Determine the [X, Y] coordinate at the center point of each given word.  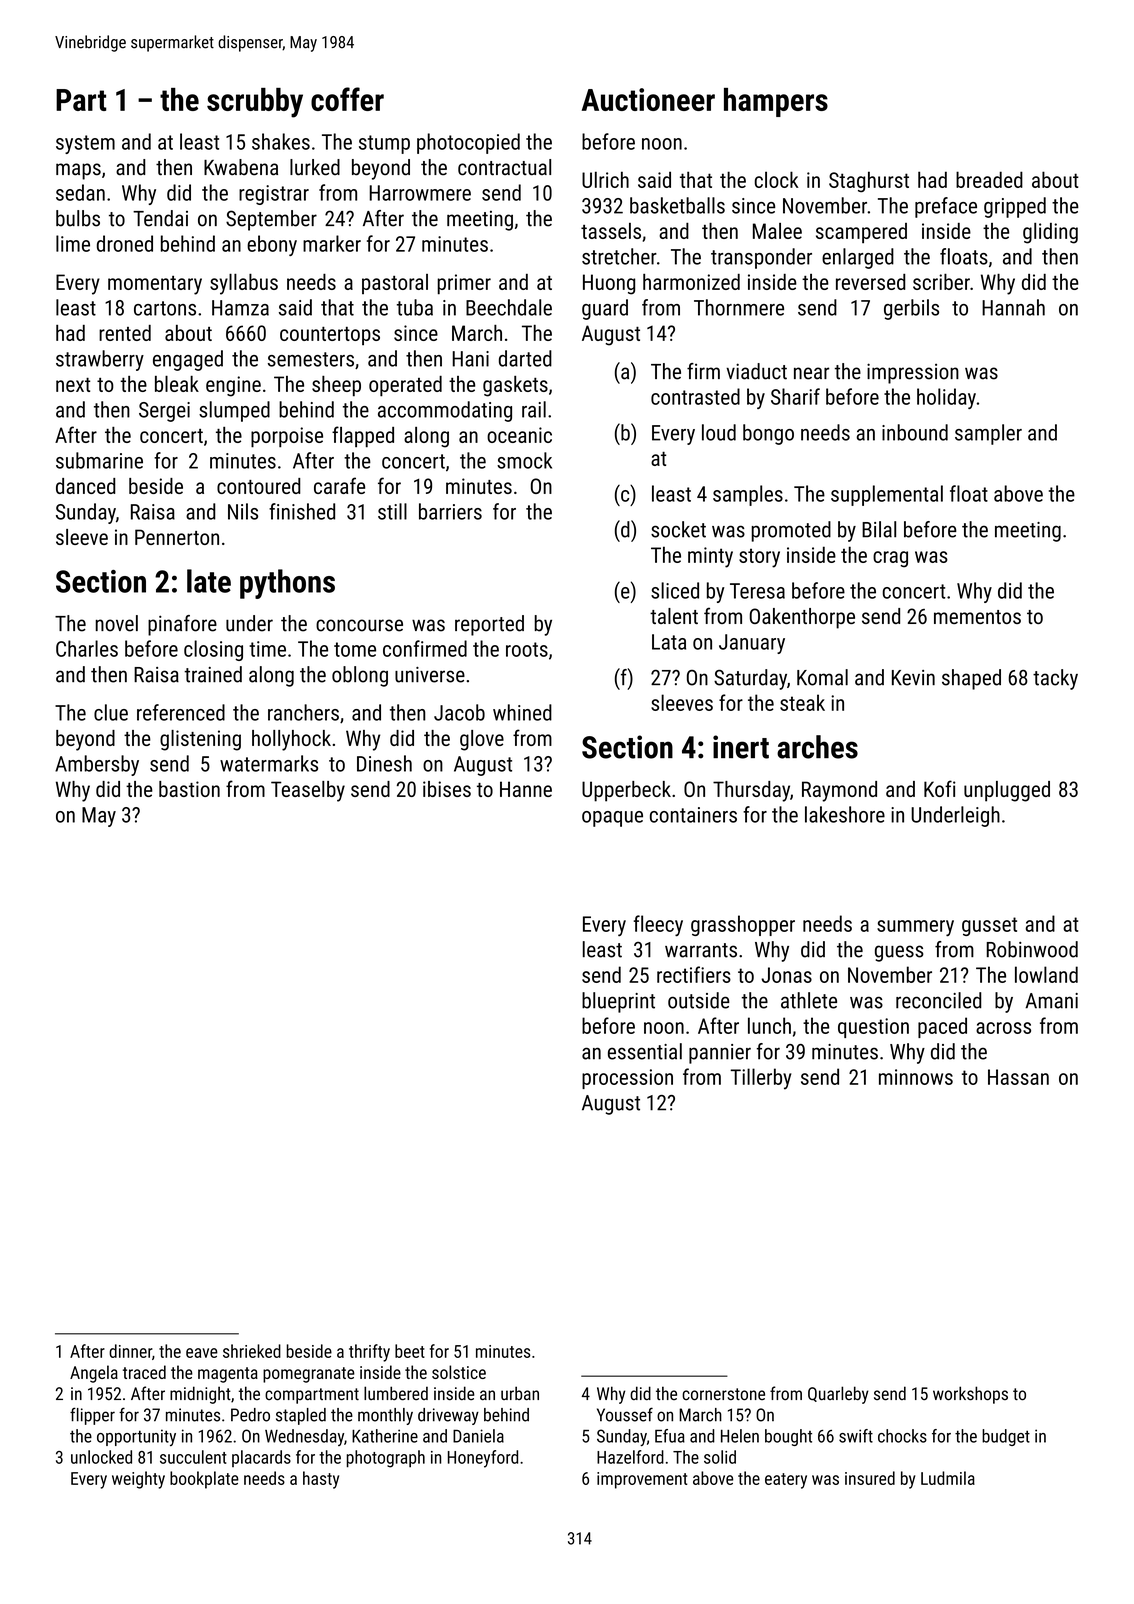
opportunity [136, 1437]
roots [527, 649]
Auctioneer [648, 99]
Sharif [795, 396]
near [811, 373]
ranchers [303, 712]
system [85, 144]
